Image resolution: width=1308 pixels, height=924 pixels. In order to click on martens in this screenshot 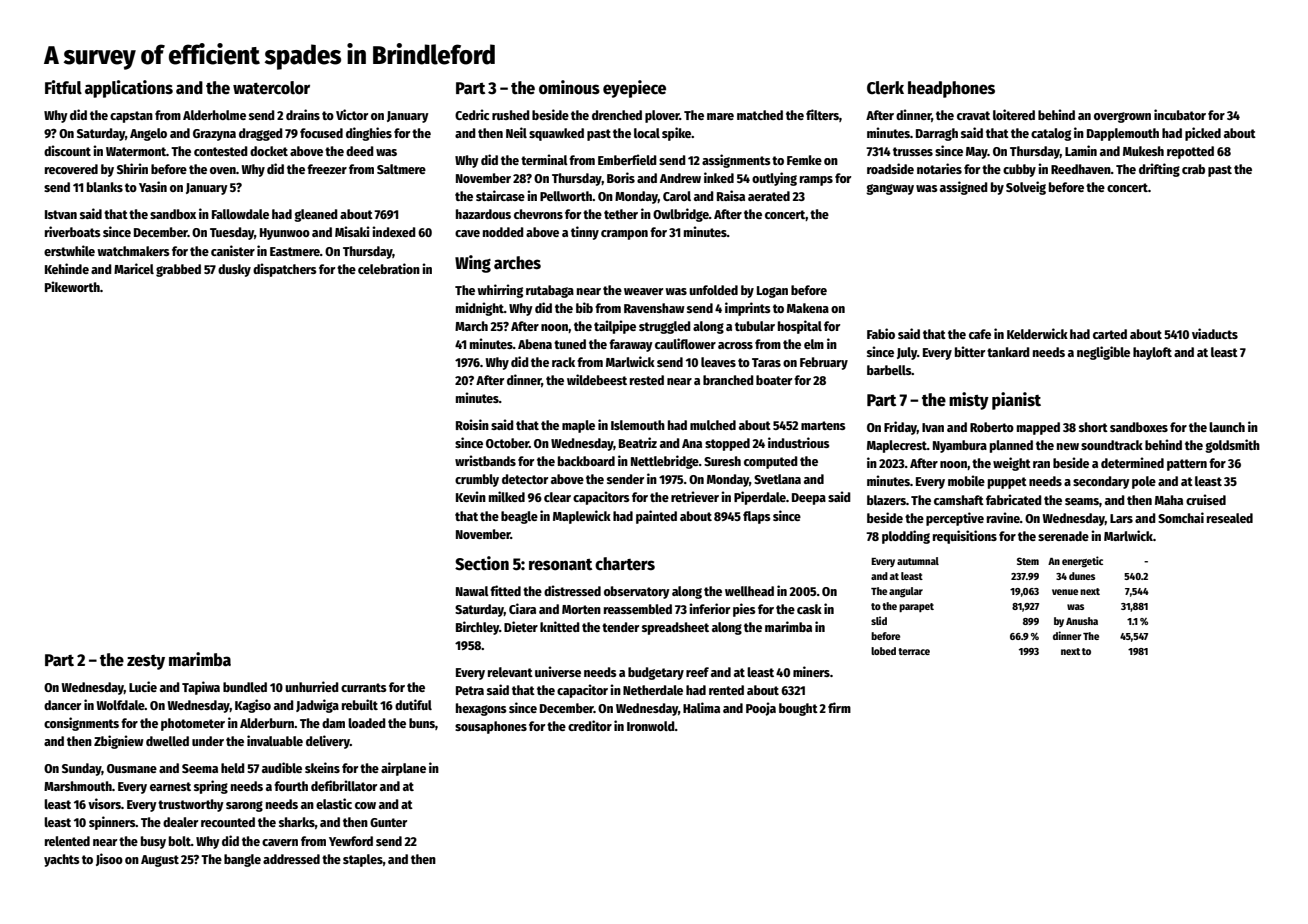, I will do `click(823, 425)`.
